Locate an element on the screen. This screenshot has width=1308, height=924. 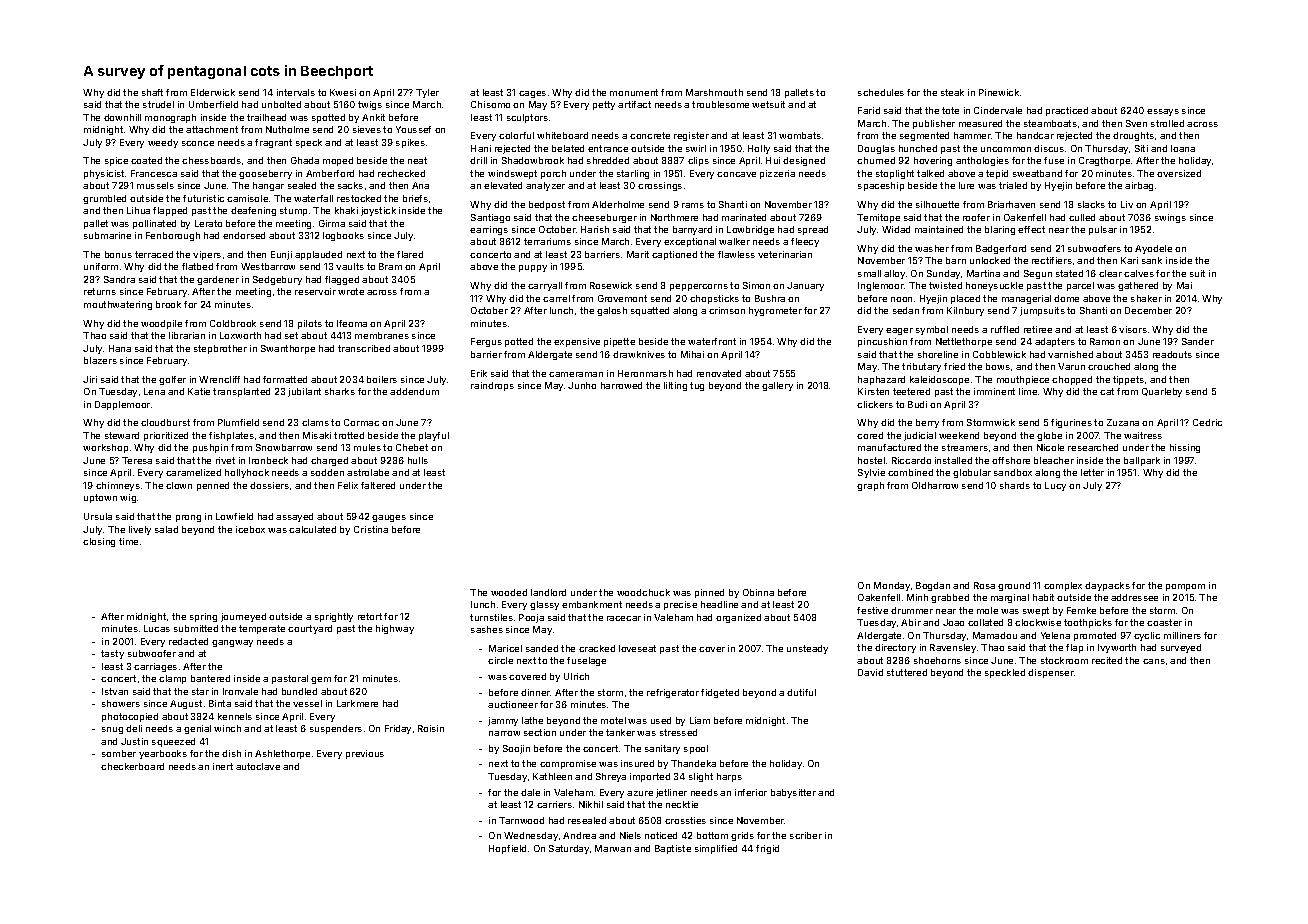
Sylvie is located at coordinates (871, 473).
